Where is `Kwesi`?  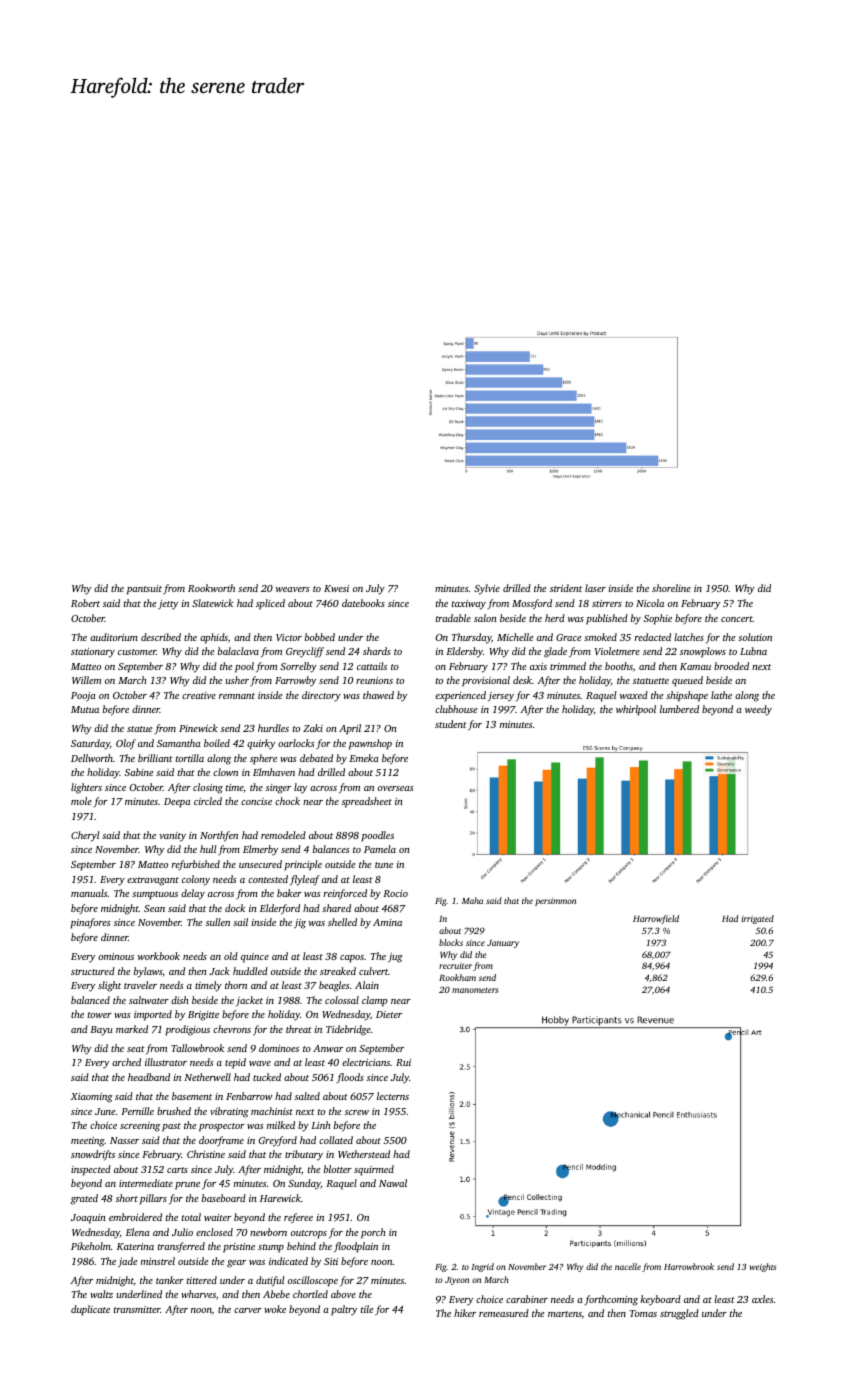 Kwesi is located at coordinates (336, 588).
